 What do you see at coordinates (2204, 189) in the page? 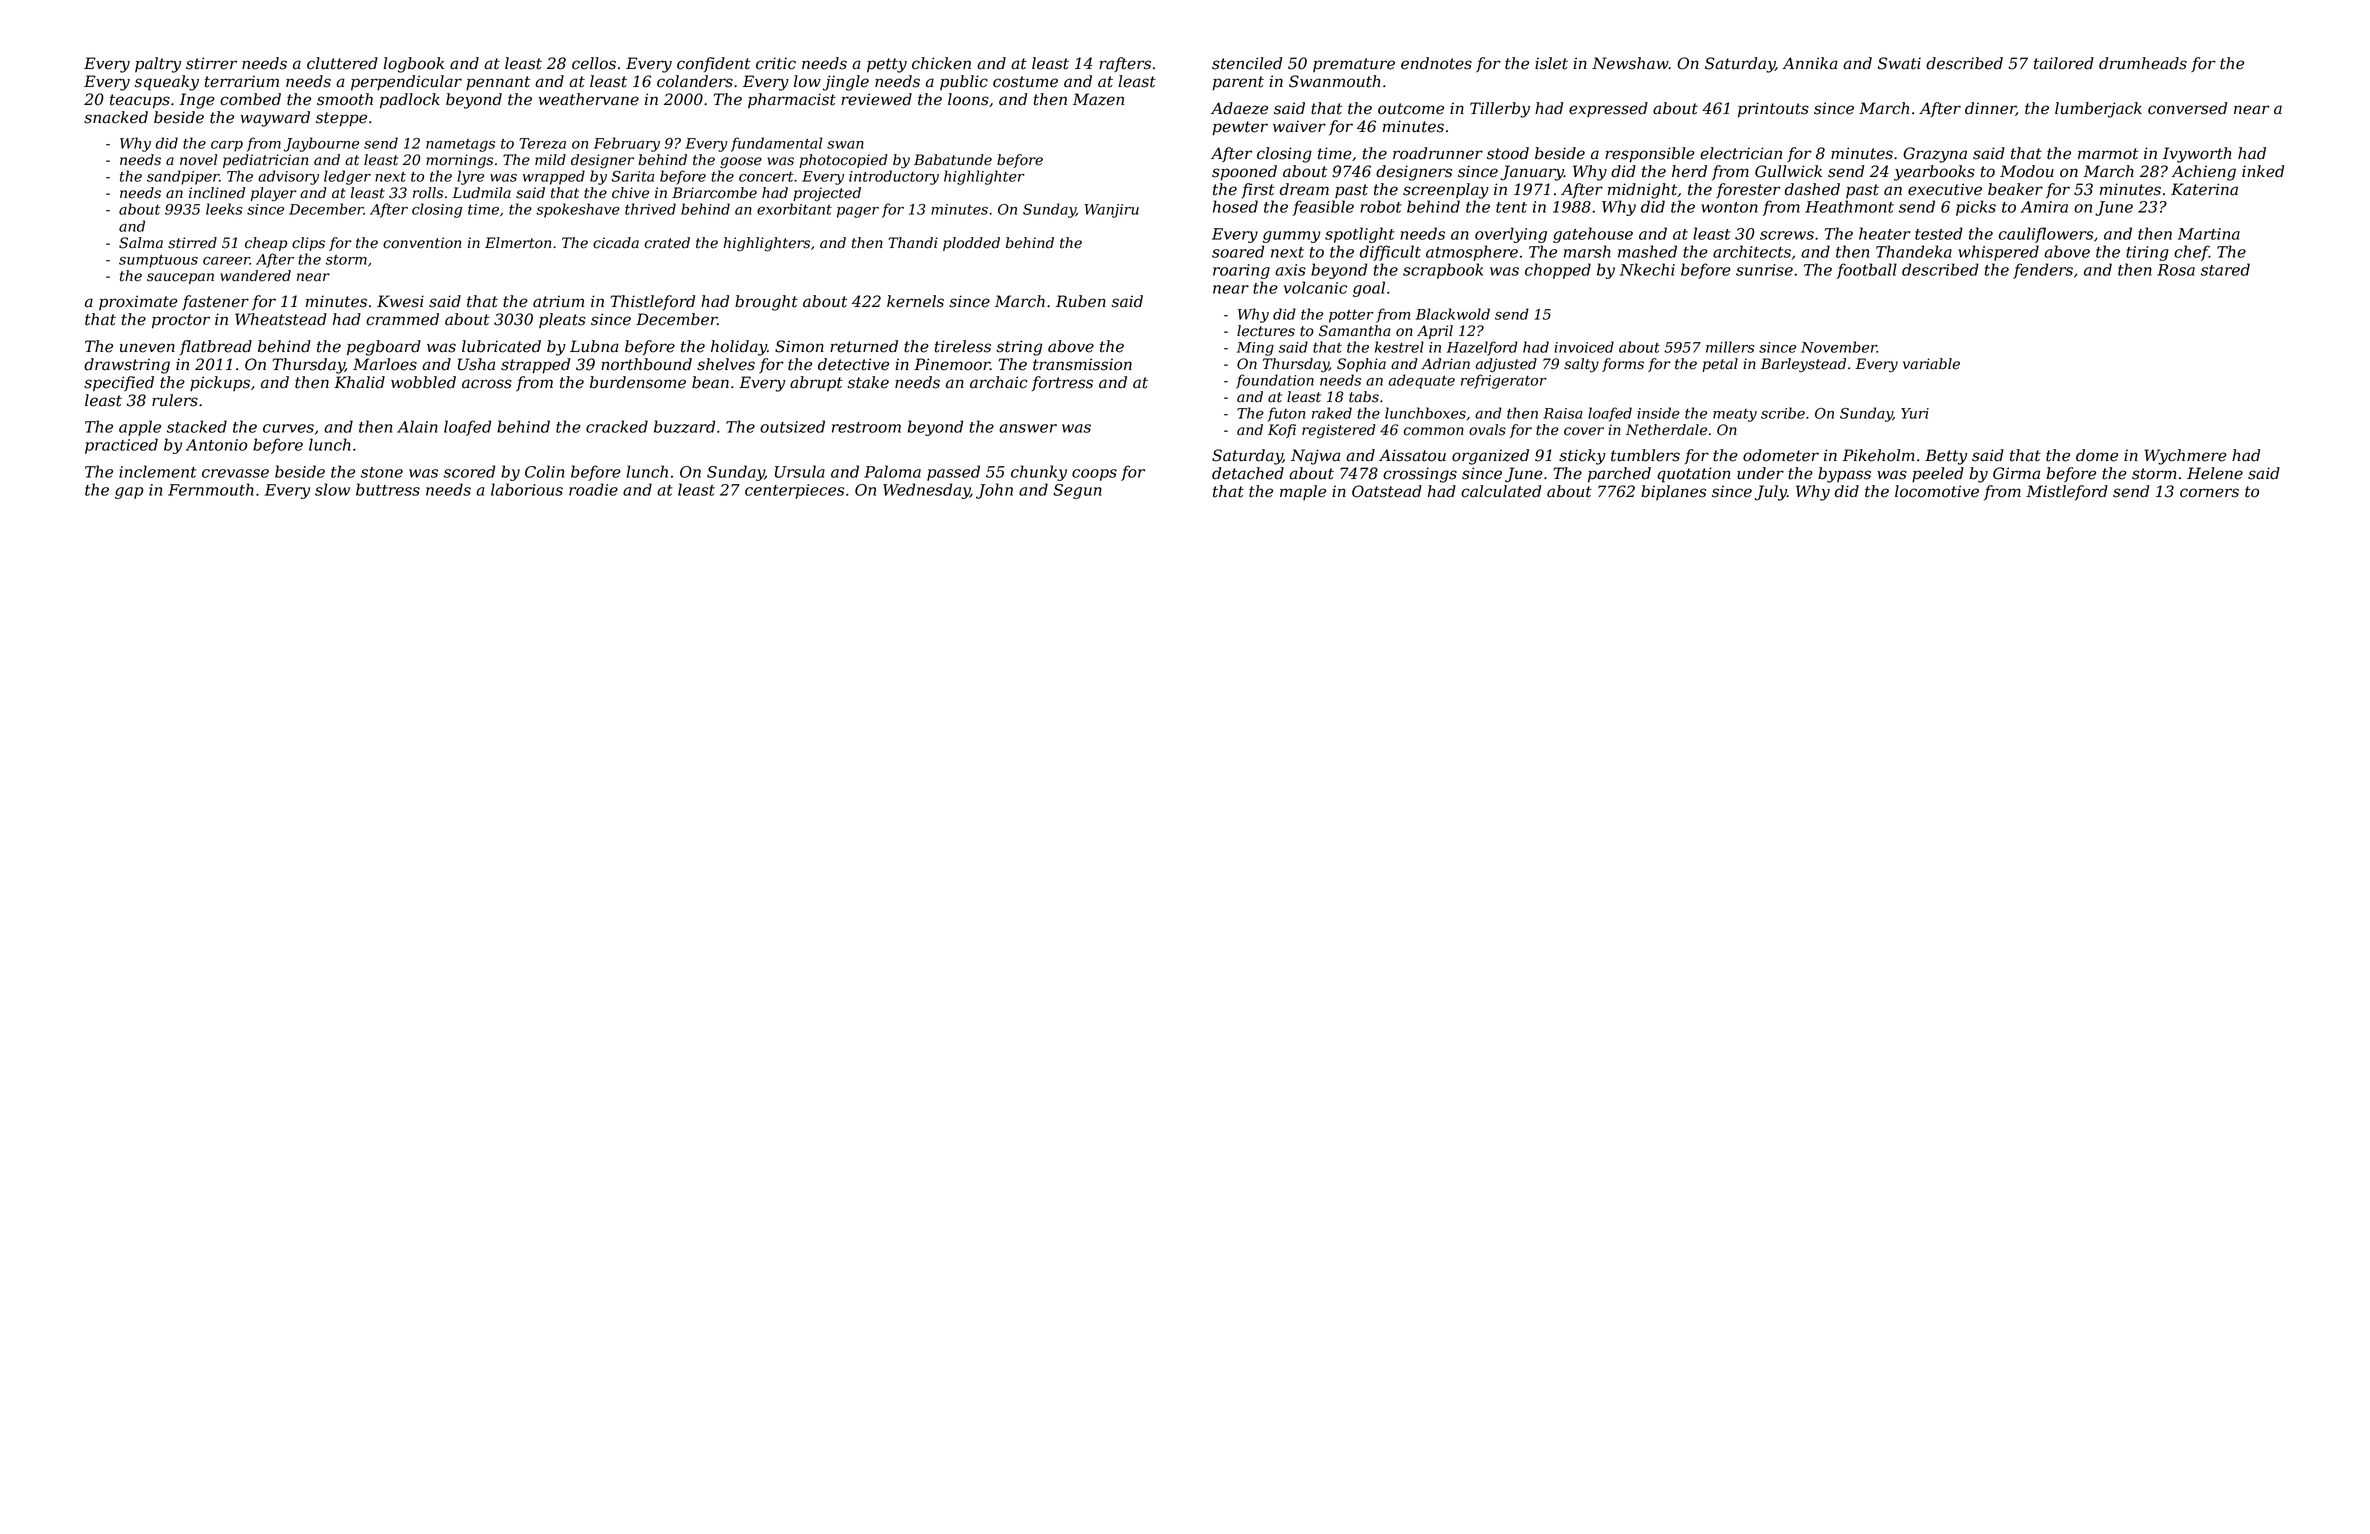
I see `Katerina` at bounding box center [2204, 189].
